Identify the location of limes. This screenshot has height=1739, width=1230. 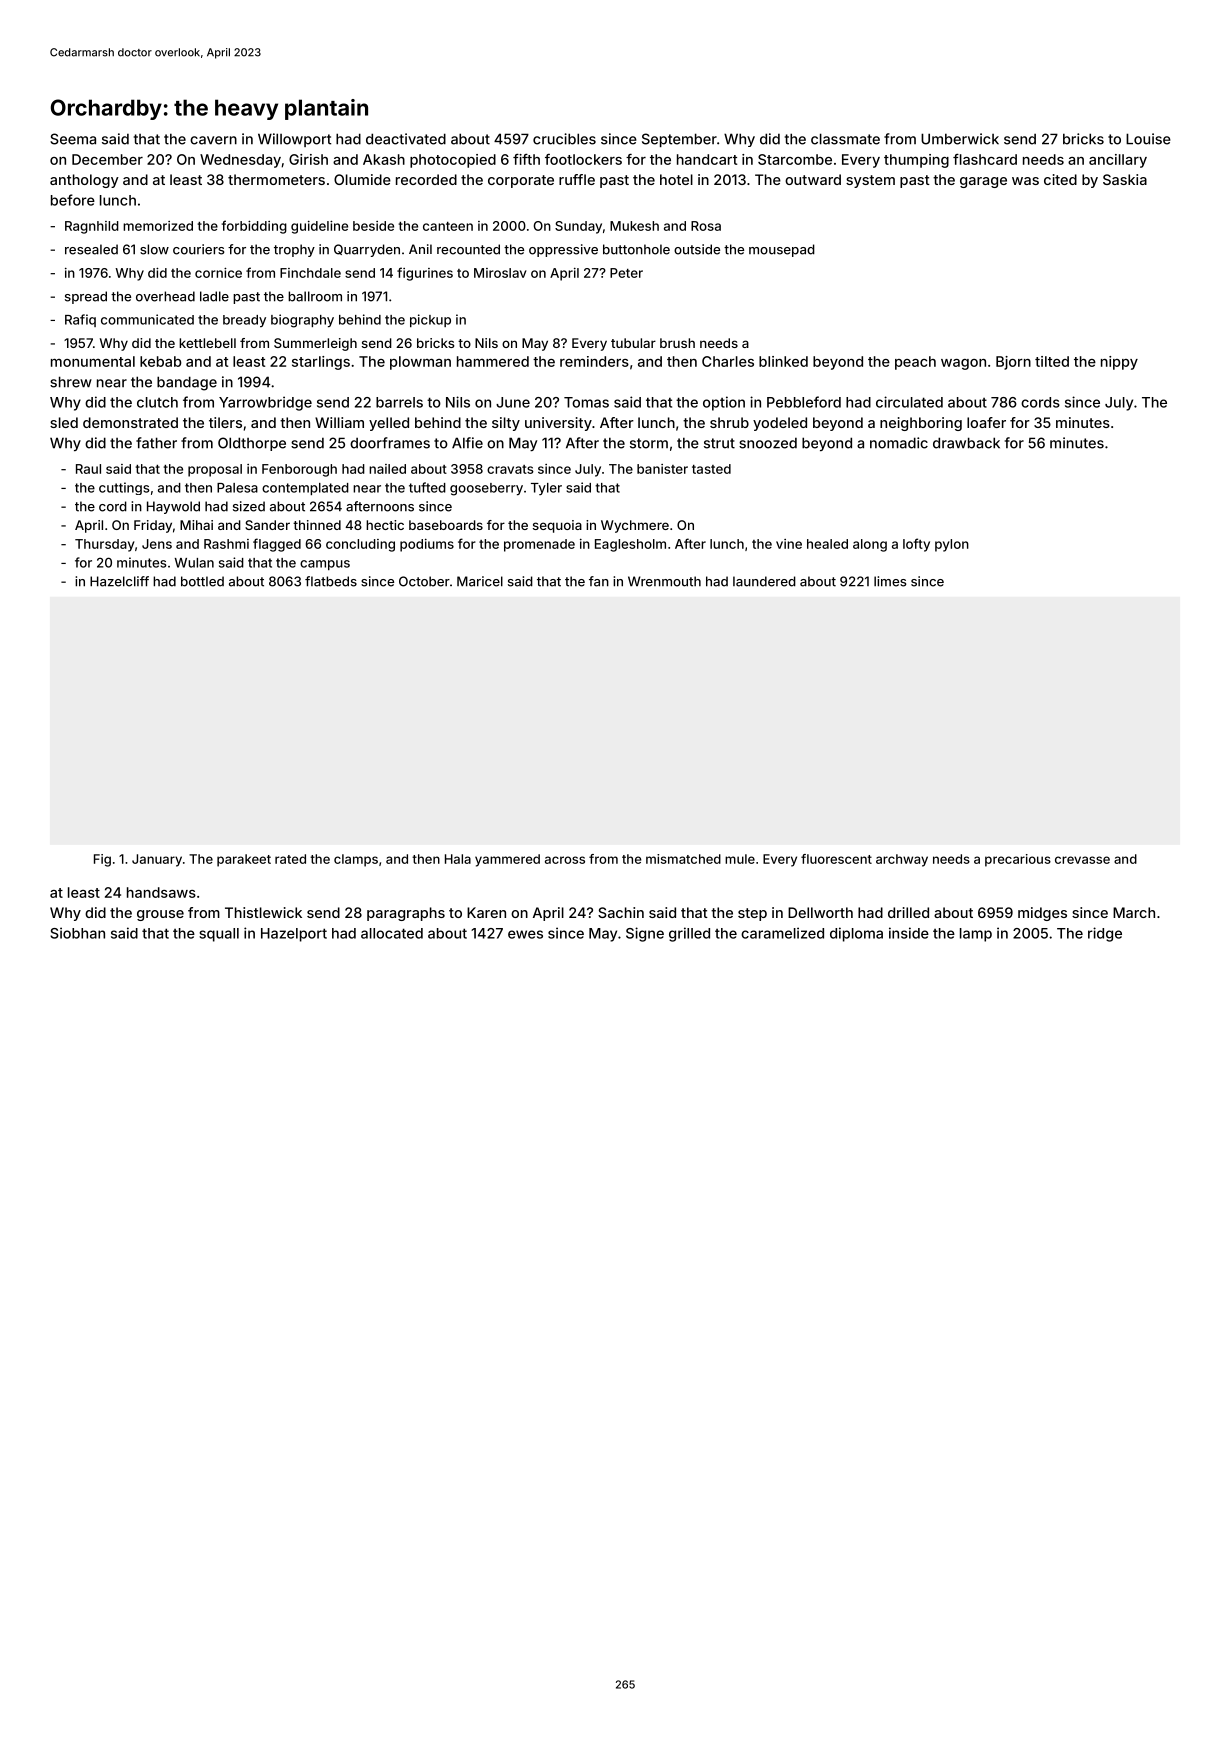
(890, 581).
